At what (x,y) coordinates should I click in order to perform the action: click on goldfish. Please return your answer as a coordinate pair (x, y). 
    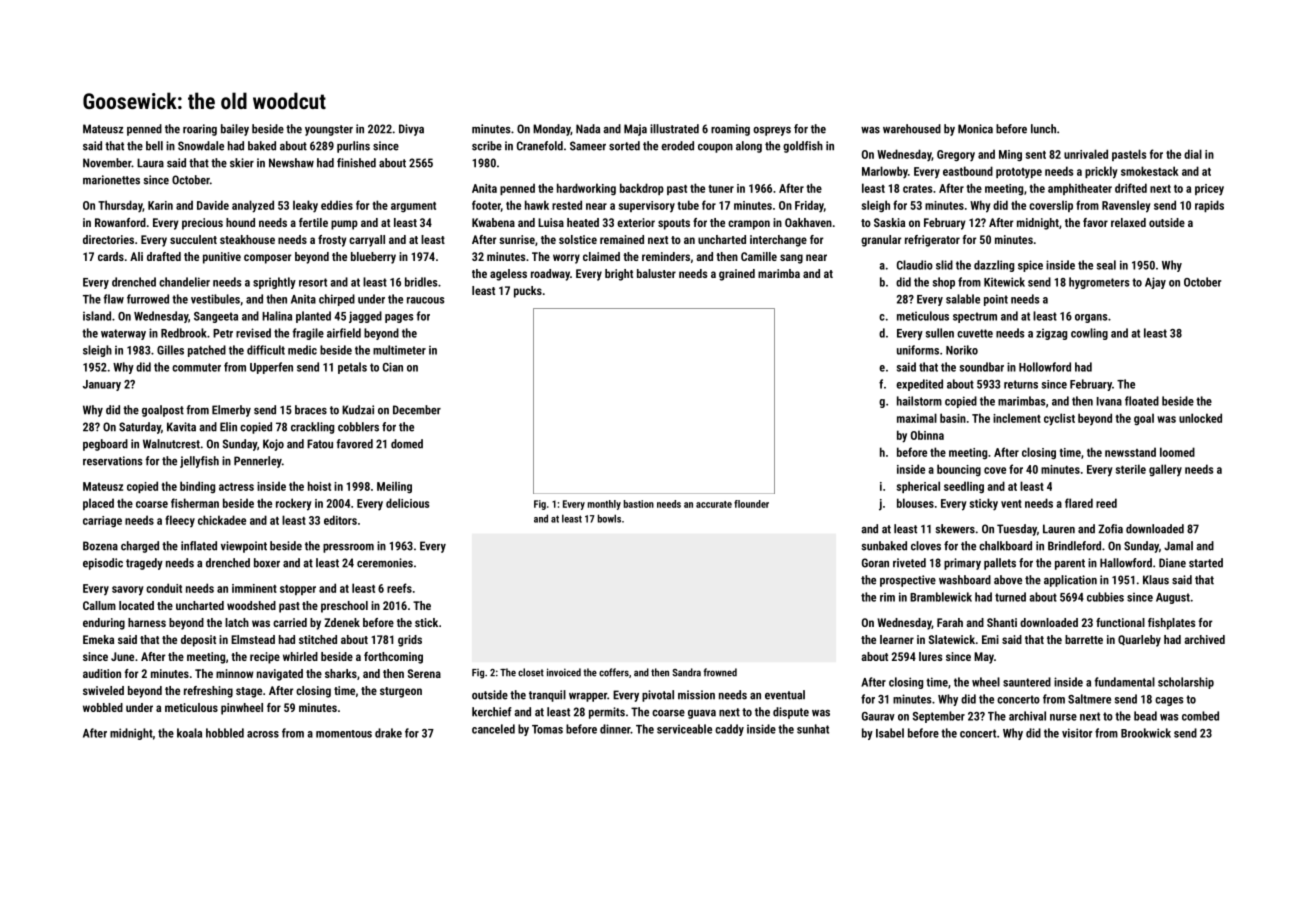
    Looking at the image, I should click on (803, 147).
